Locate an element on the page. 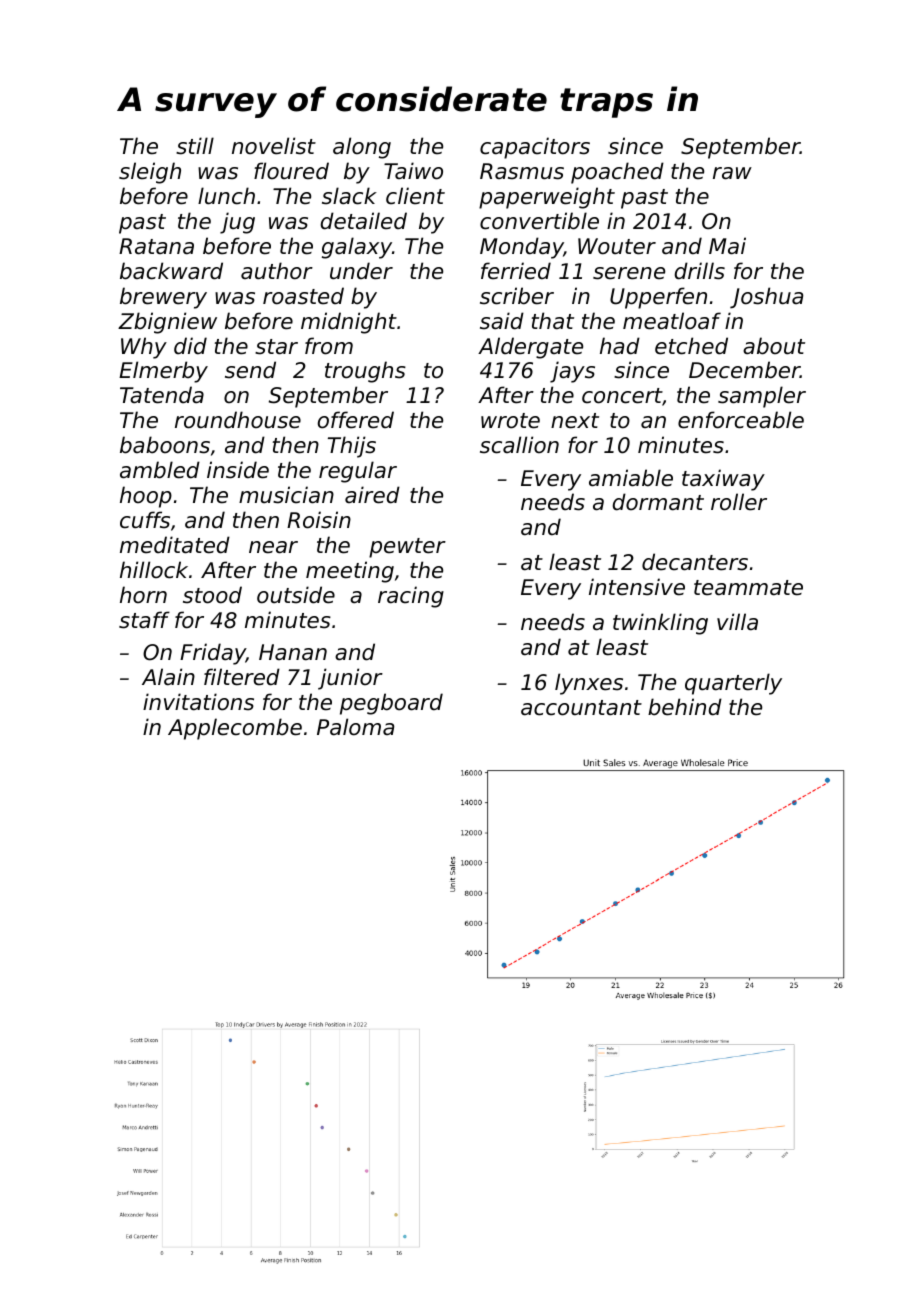  enforceable is located at coordinates (741, 420).
